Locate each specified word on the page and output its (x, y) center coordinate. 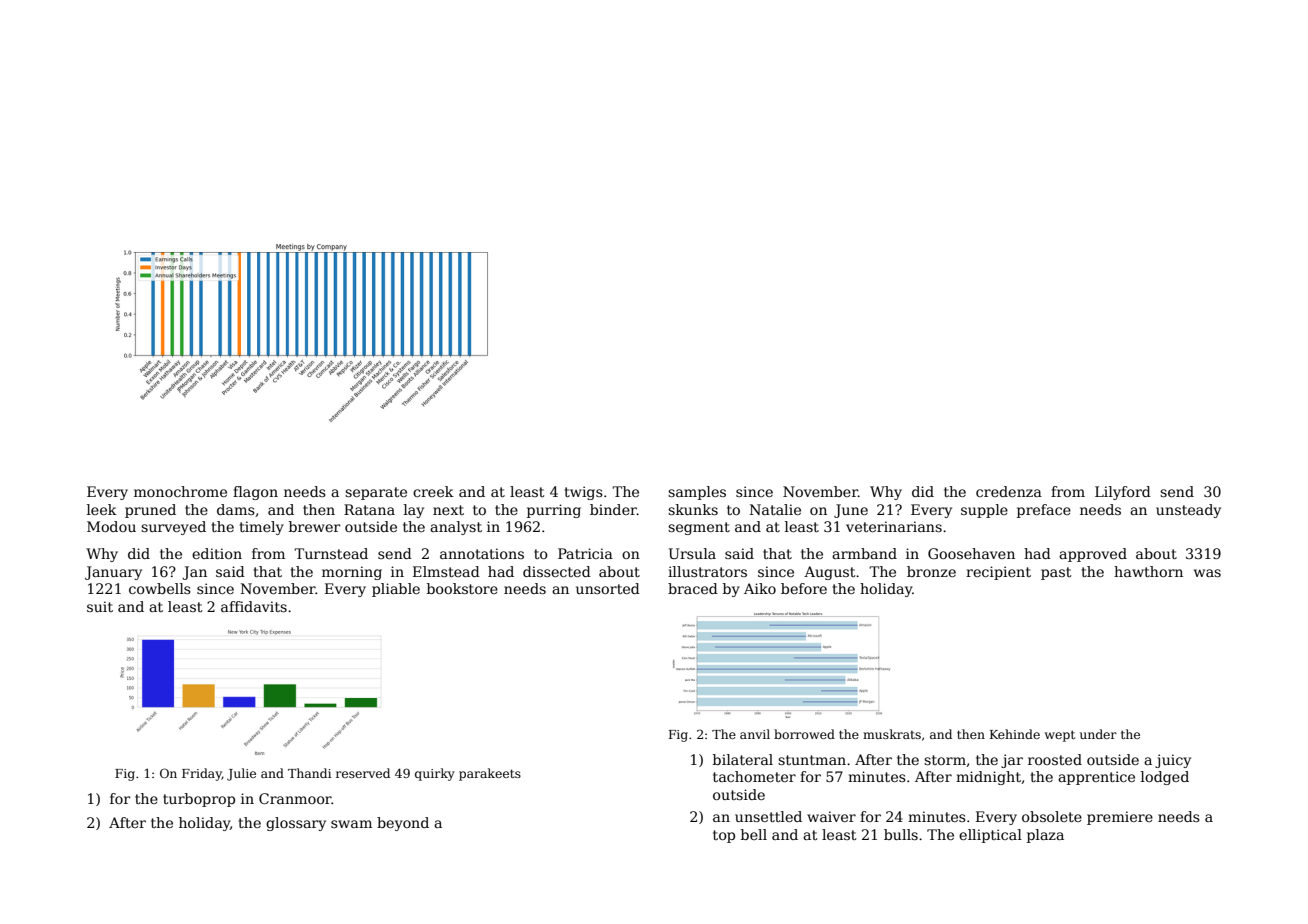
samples (697, 493)
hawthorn (1148, 571)
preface (1044, 511)
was (1207, 573)
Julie (241, 774)
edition (217, 553)
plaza (1045, 836)
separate (376, 493)
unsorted (608, 588)
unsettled (768, 816)
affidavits (254, 606)
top (724, 836)
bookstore (462, 588)
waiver (831, 816)
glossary (296, 824)
